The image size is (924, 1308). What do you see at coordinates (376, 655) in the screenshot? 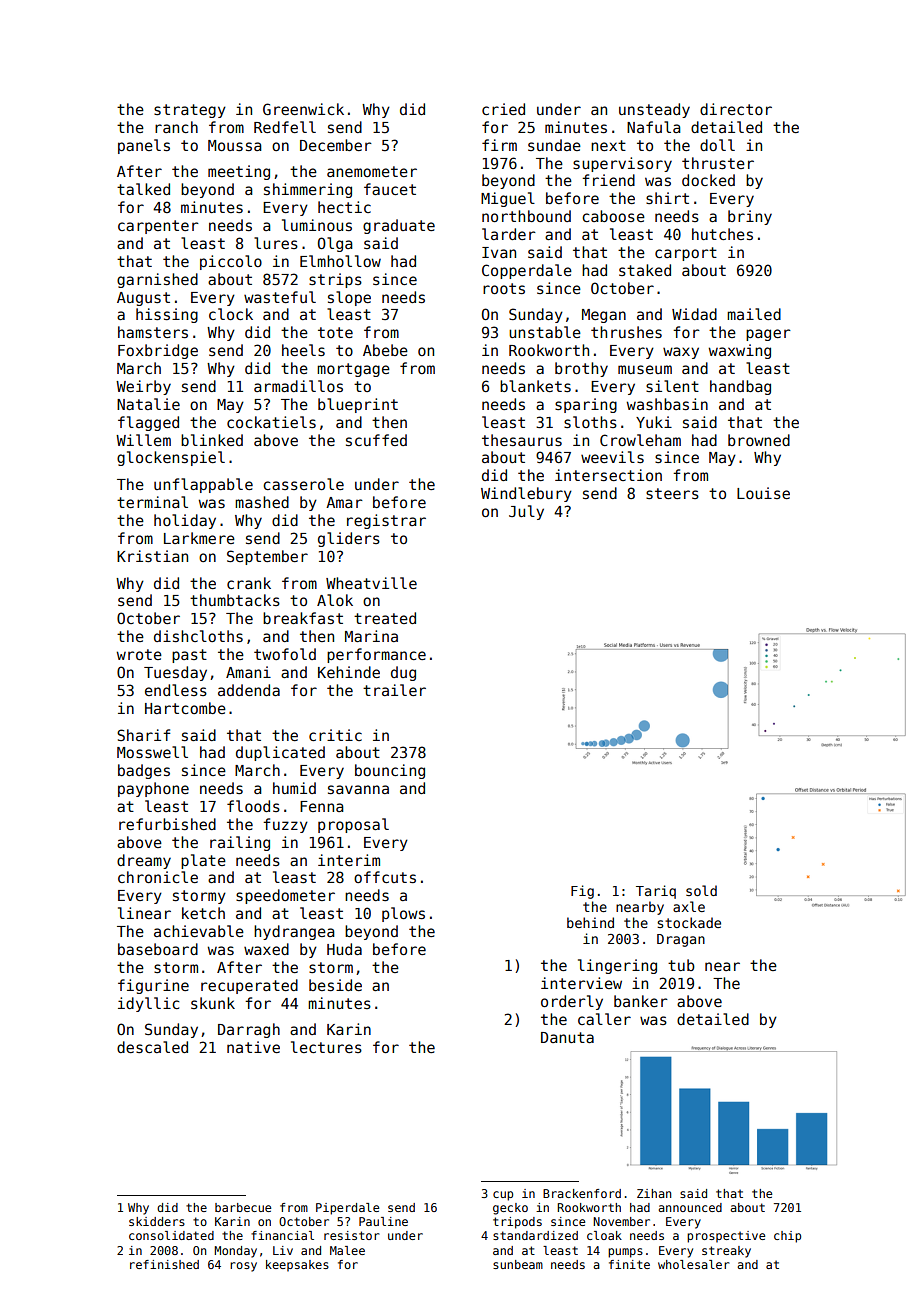
I see `performance` at bounding box center [376, 655].
